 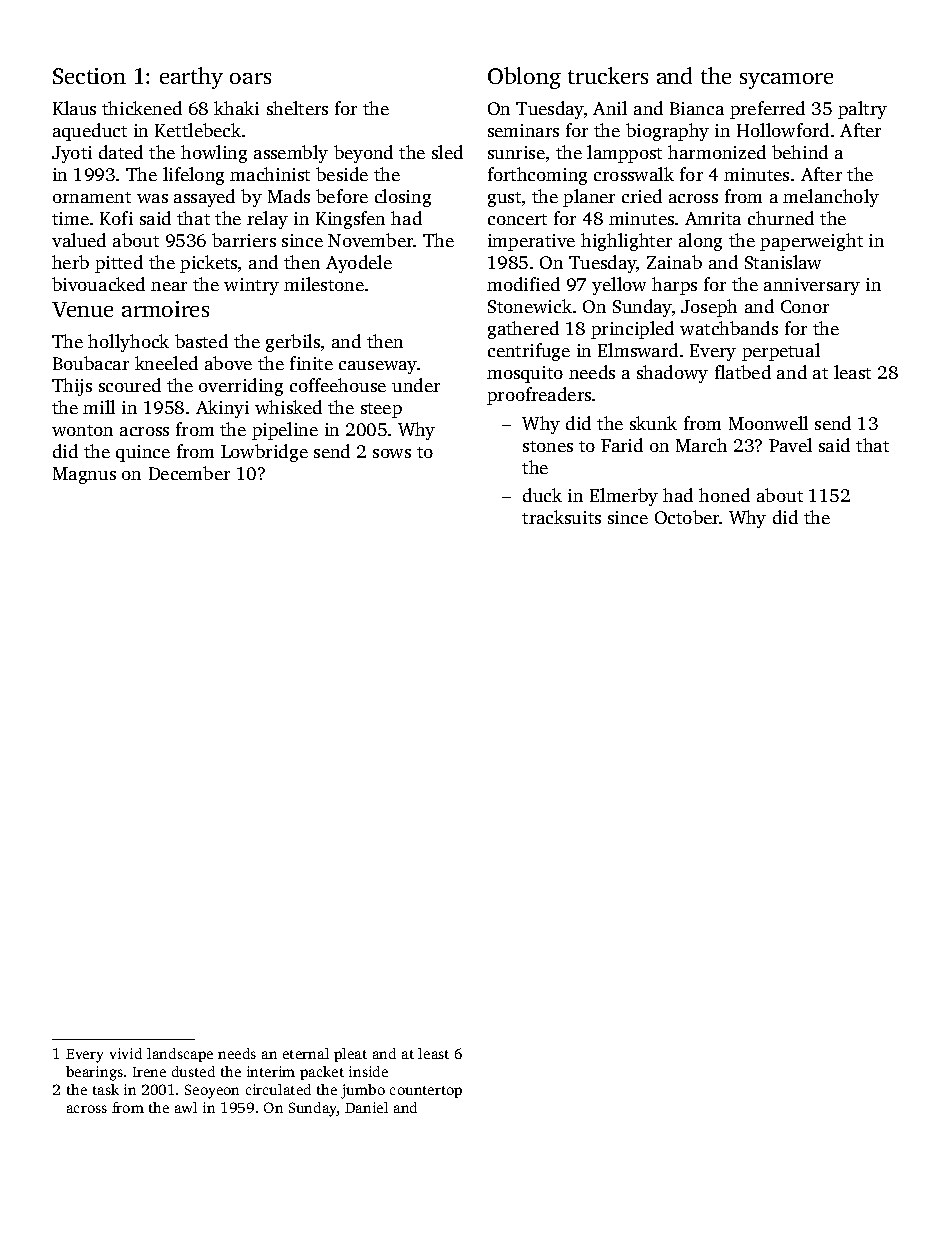 I want to click on paltry, so click(x=862, y=110).
